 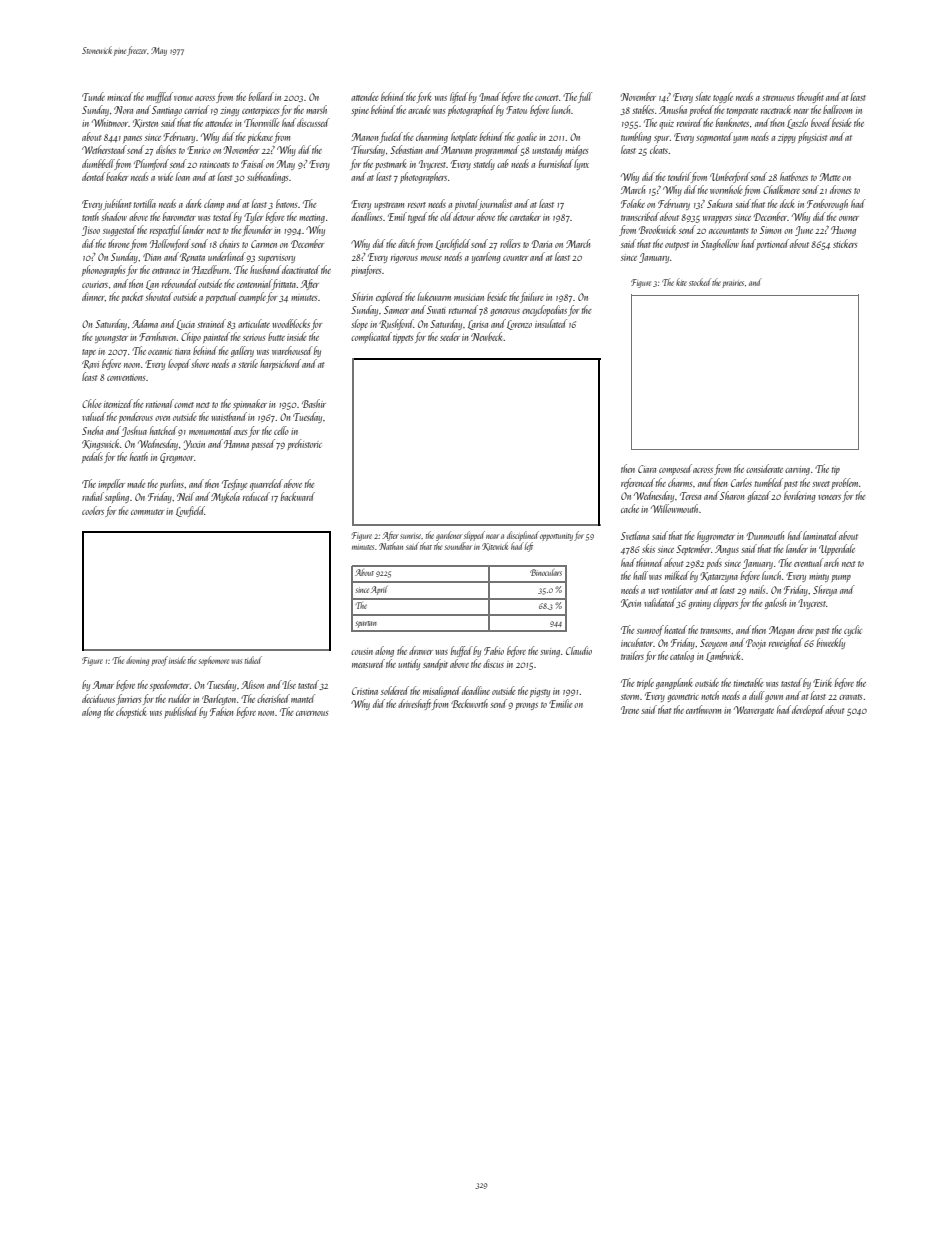 What do you see at coordinates (585, 97) in the screenshot?
I see `full` at bounding box center [585, 97].
